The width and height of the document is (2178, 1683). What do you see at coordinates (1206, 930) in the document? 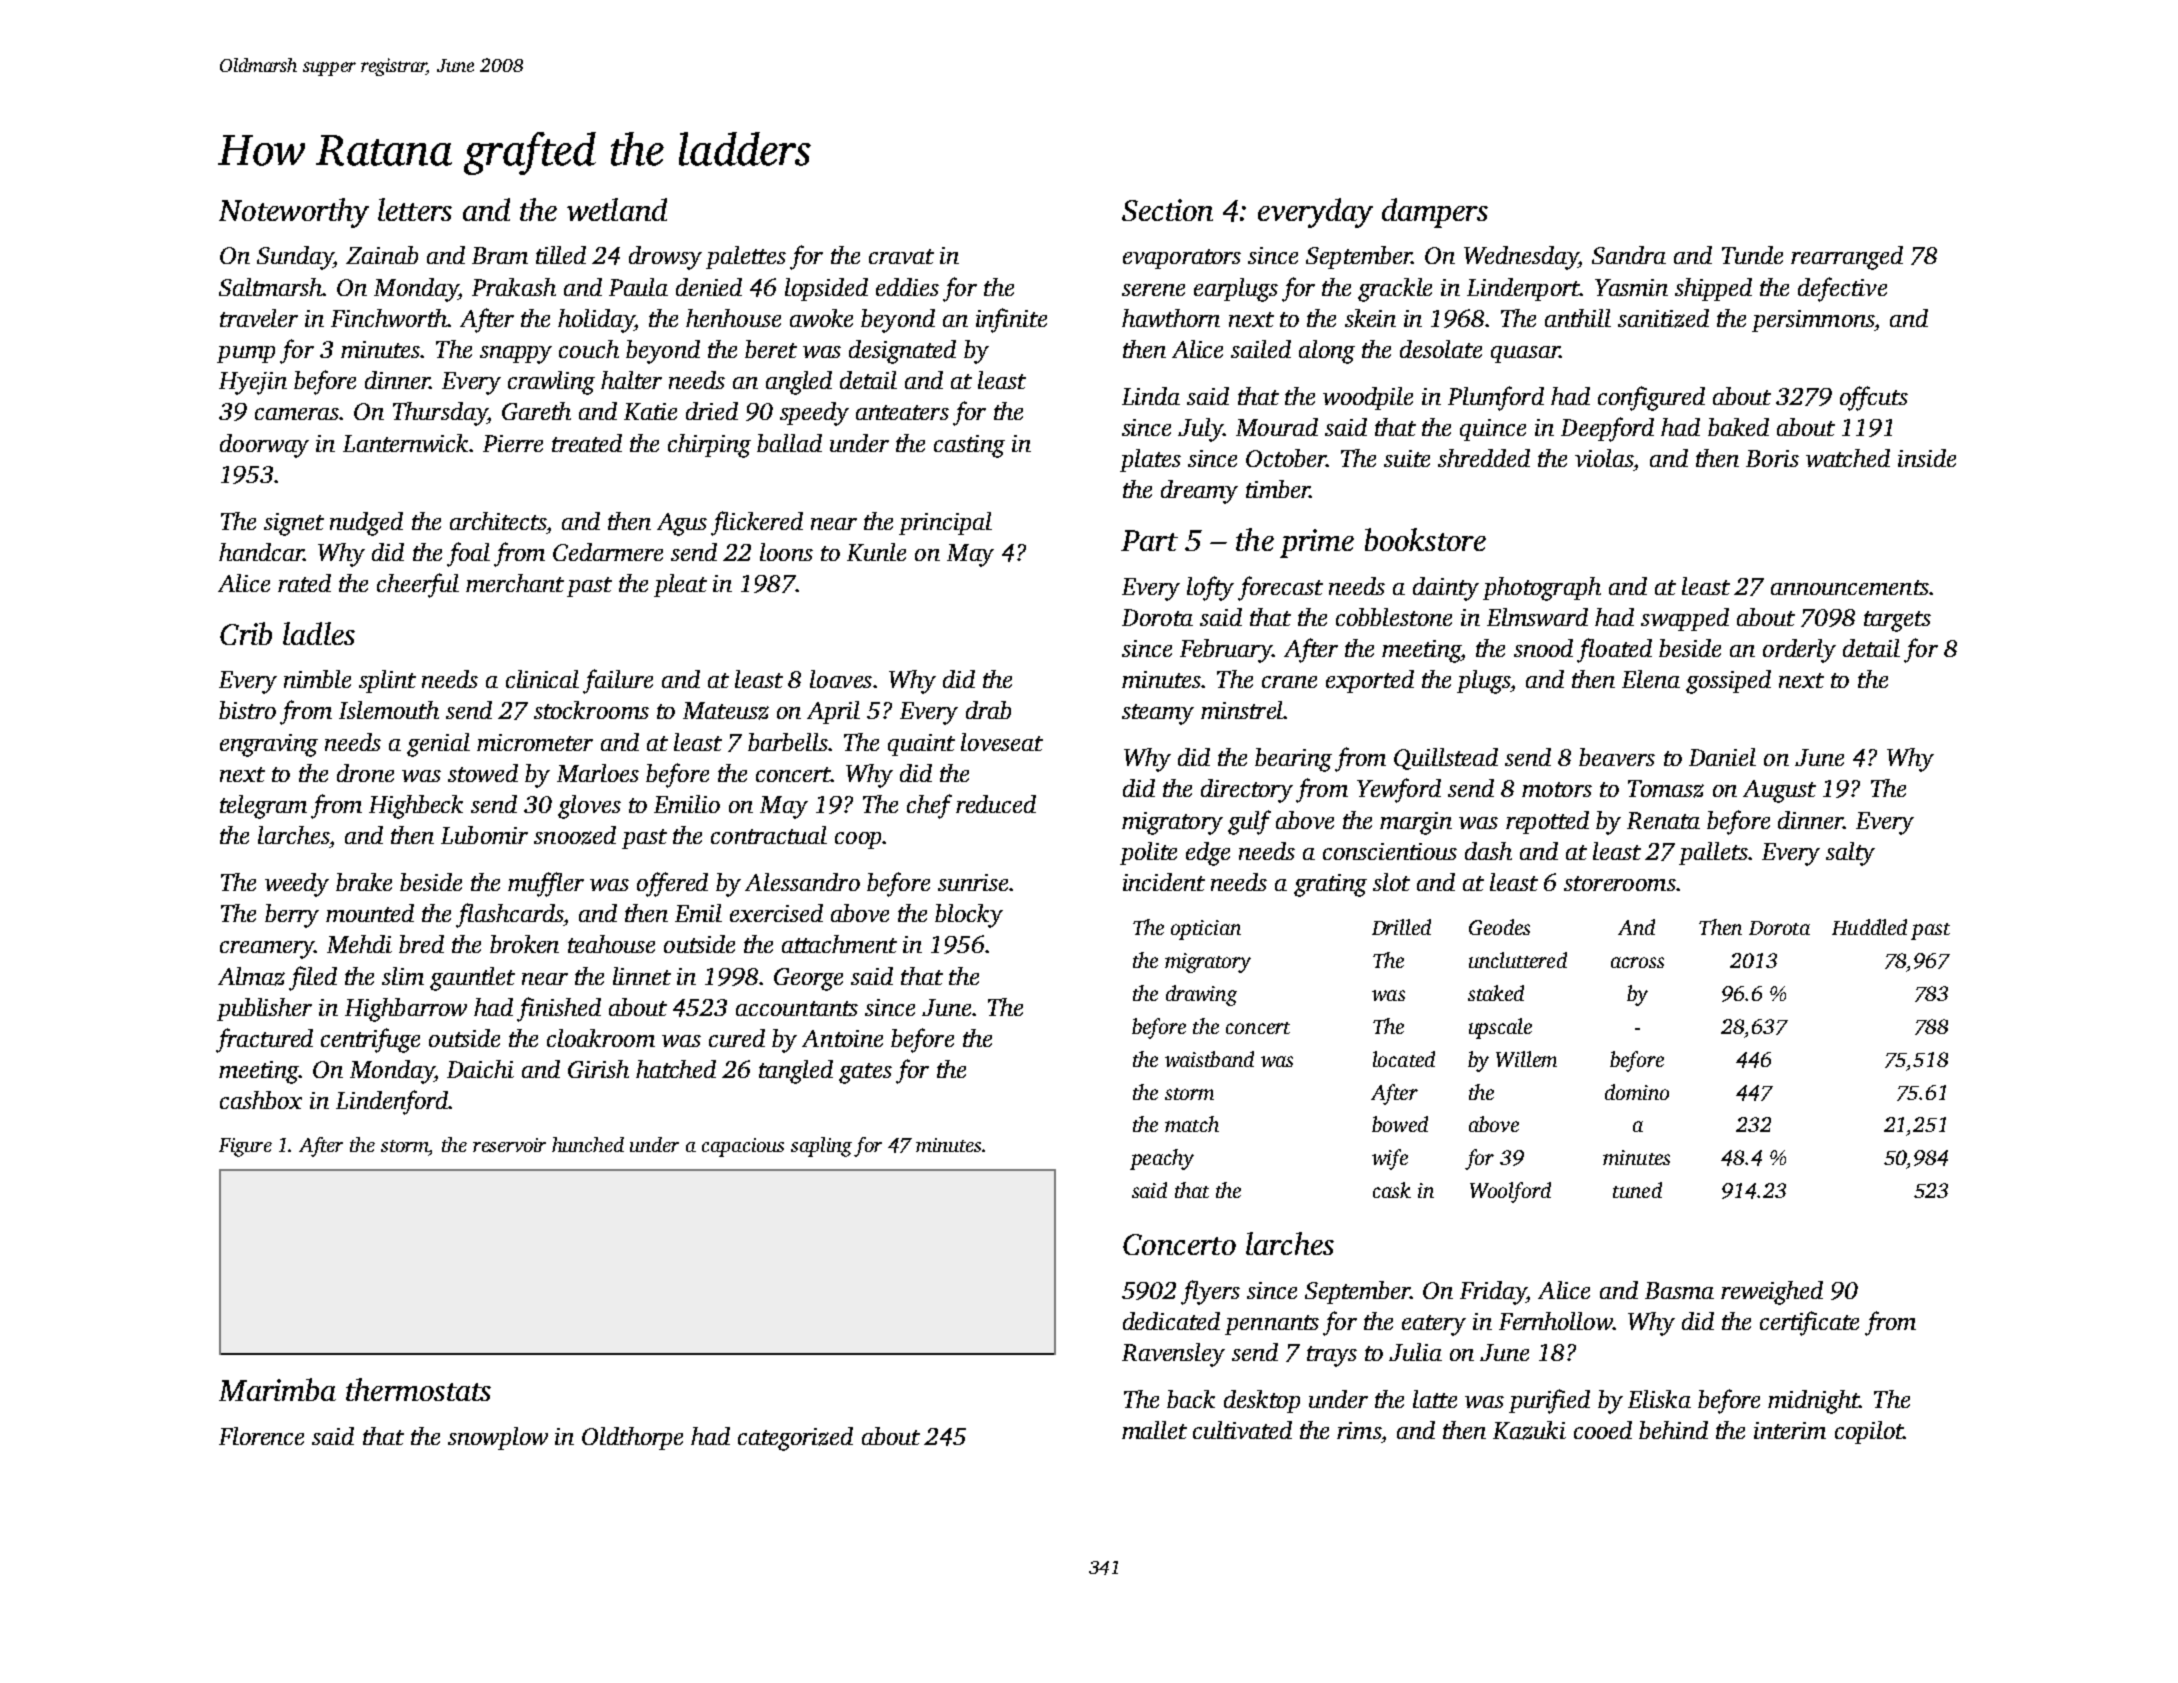
I see `optician` at bounding box center [1206, 930].
